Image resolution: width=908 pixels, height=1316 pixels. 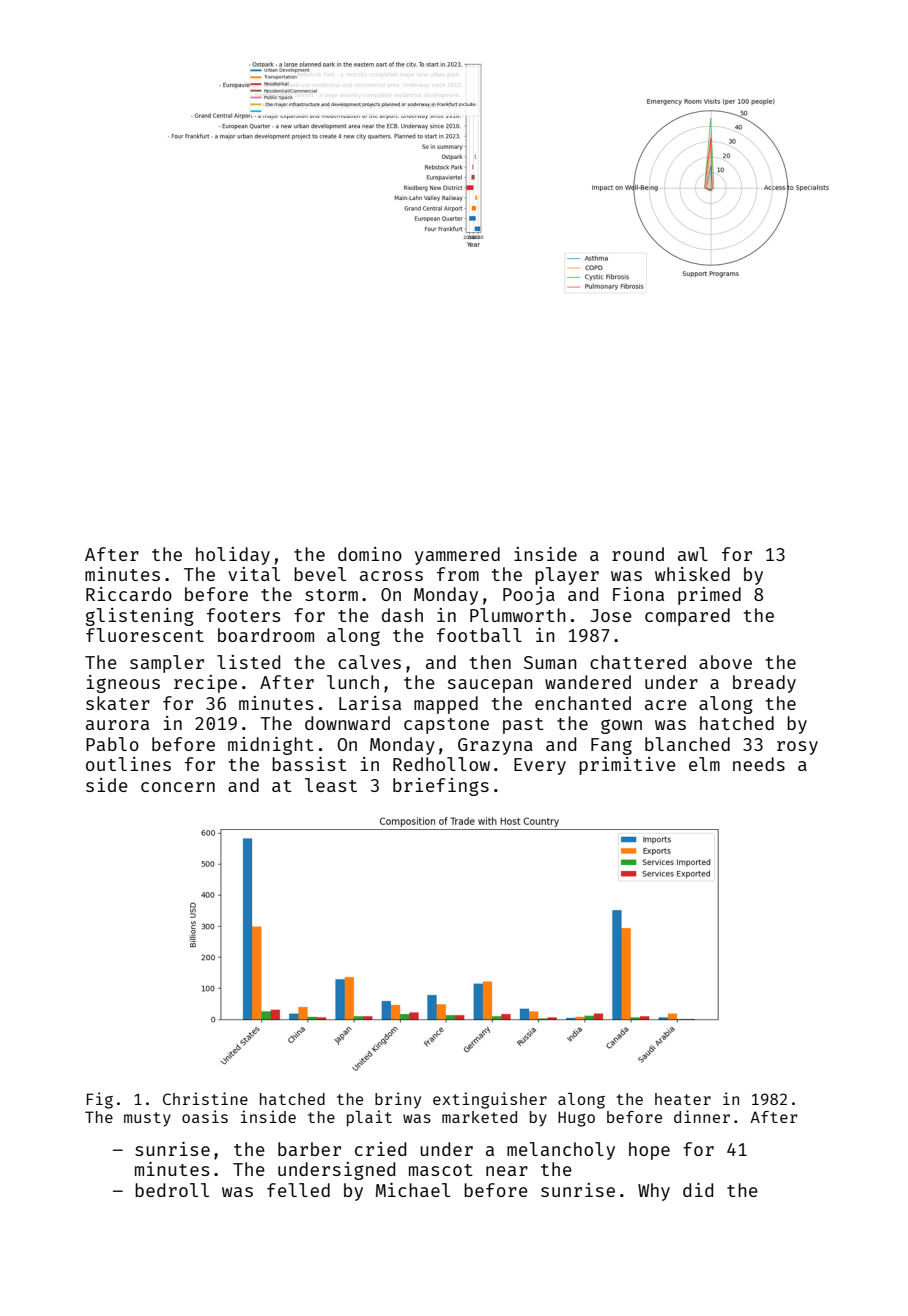 I want to click on heater, so click(x=683, y=1099).
